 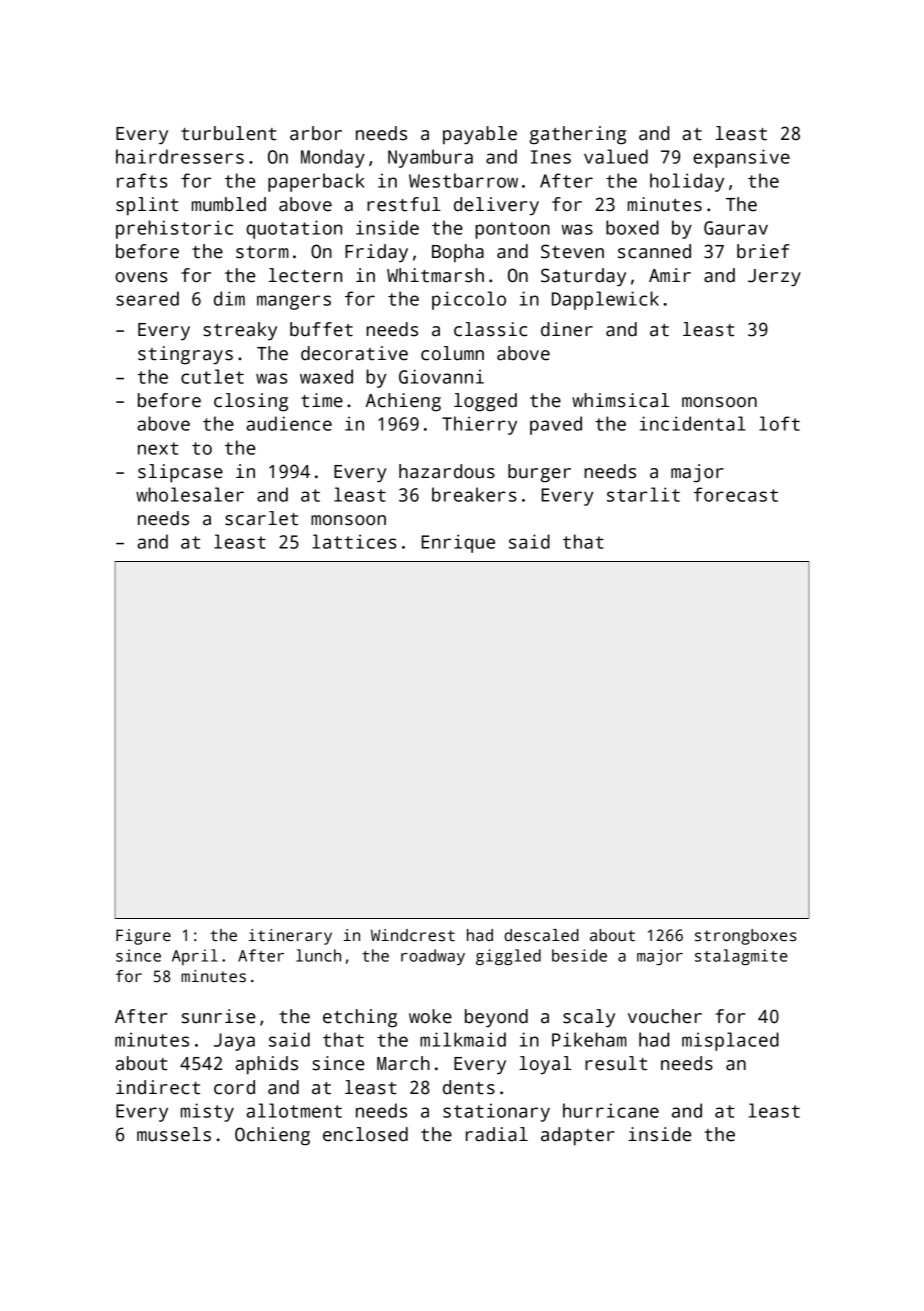 What do you see at coordinates (643, 494) in the screenshot?
I see `starlit` at bounding box center [643, 494].
